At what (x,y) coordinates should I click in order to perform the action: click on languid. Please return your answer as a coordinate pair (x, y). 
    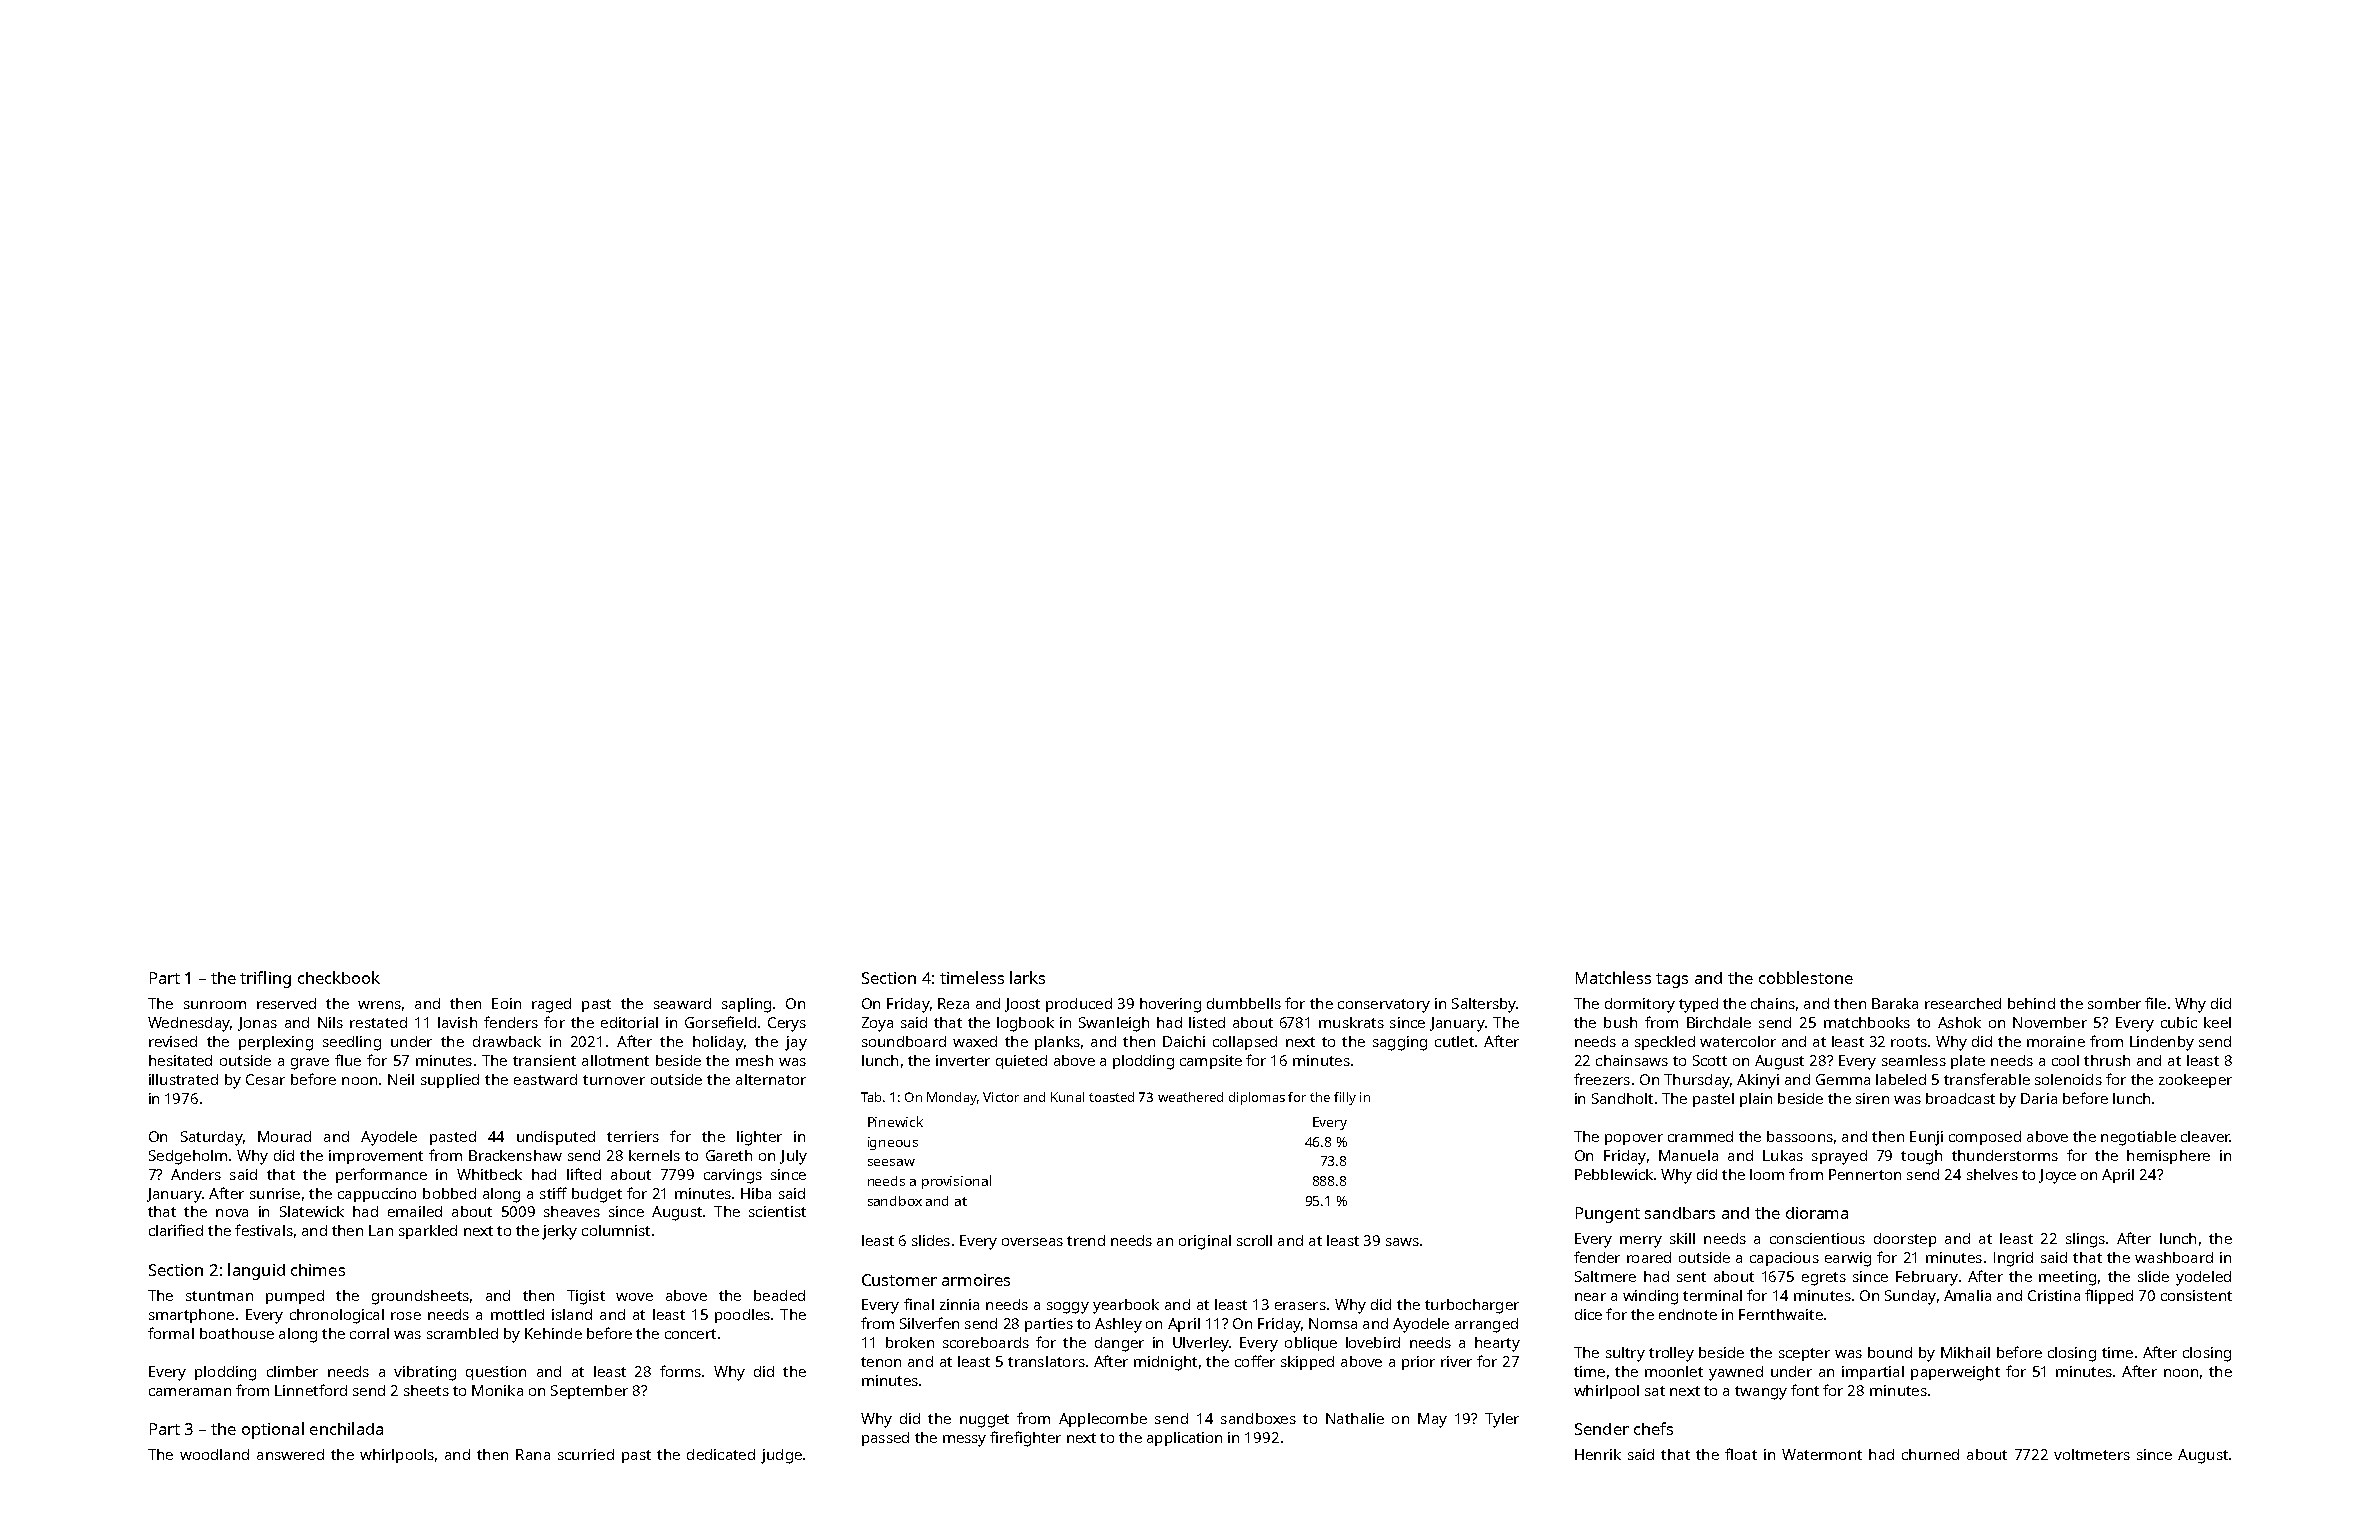
    Looking at the image, I should click on (256, 1271).
